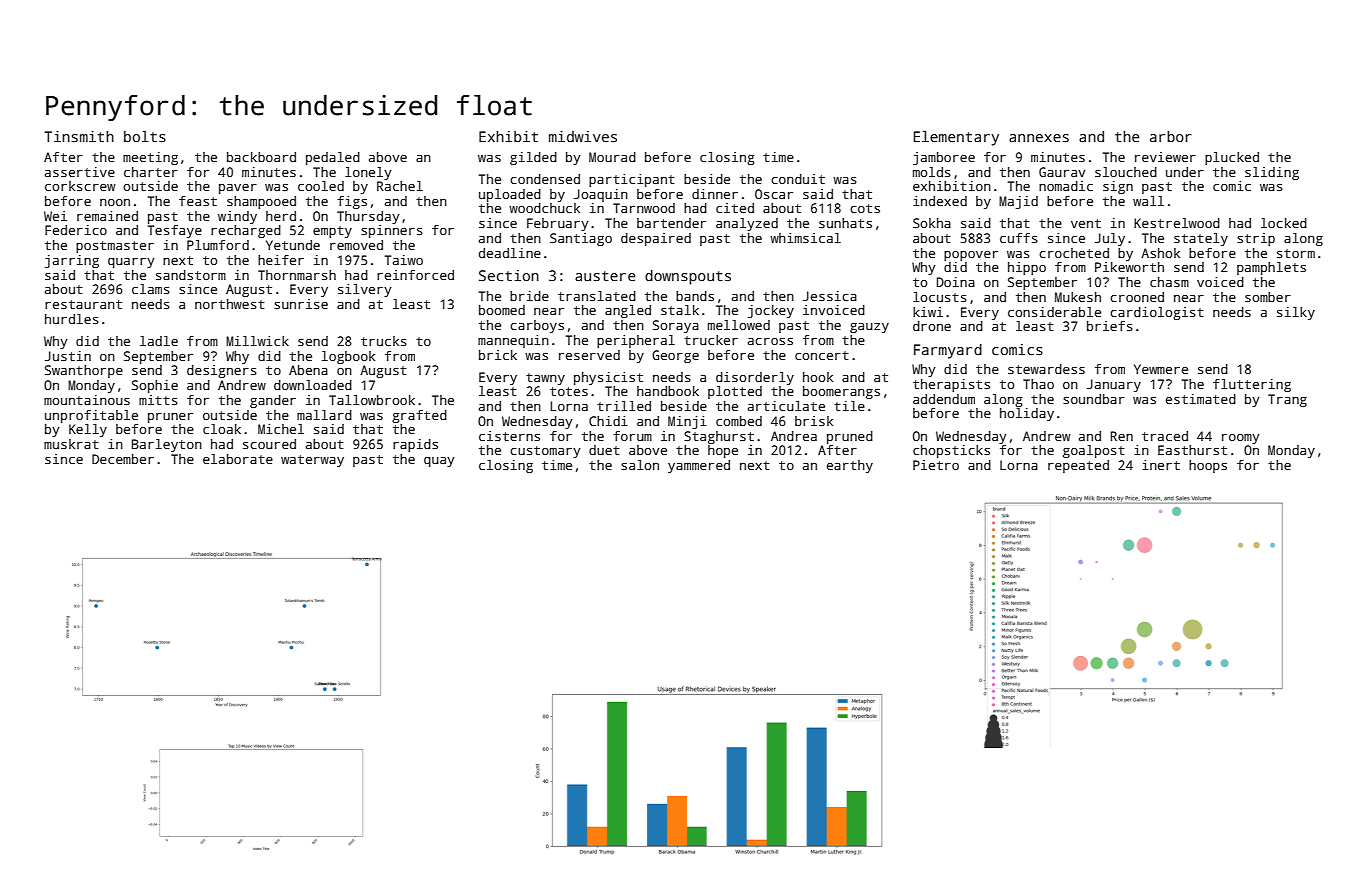 The width and height of the screenshot is (1372, 887). What do you see at coordinates (71, 444) in the screenshot?
I see `muskrat` at bounding box center [71, 444].
